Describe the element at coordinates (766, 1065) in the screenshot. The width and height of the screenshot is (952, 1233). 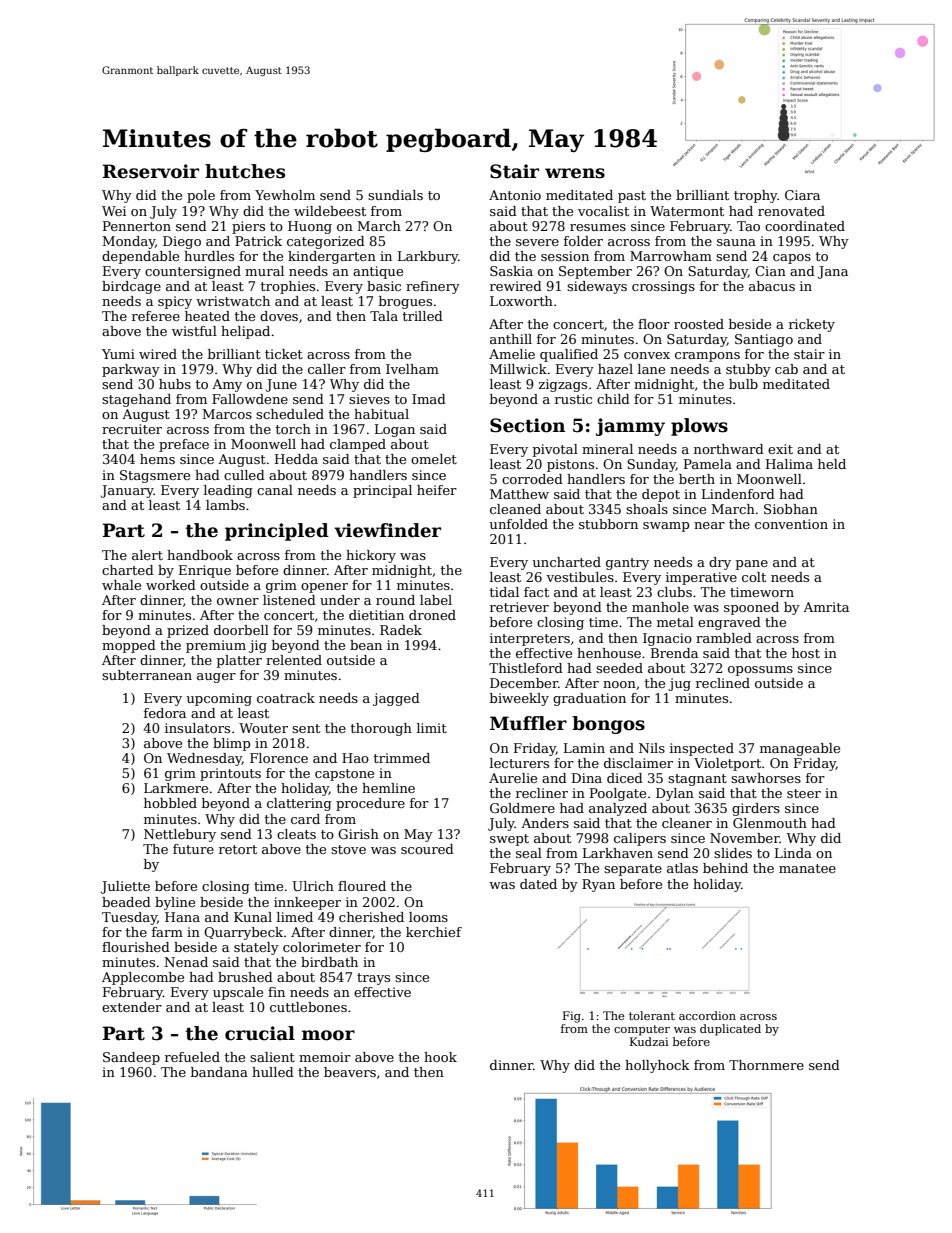
I see `Thornmere` at that location.
